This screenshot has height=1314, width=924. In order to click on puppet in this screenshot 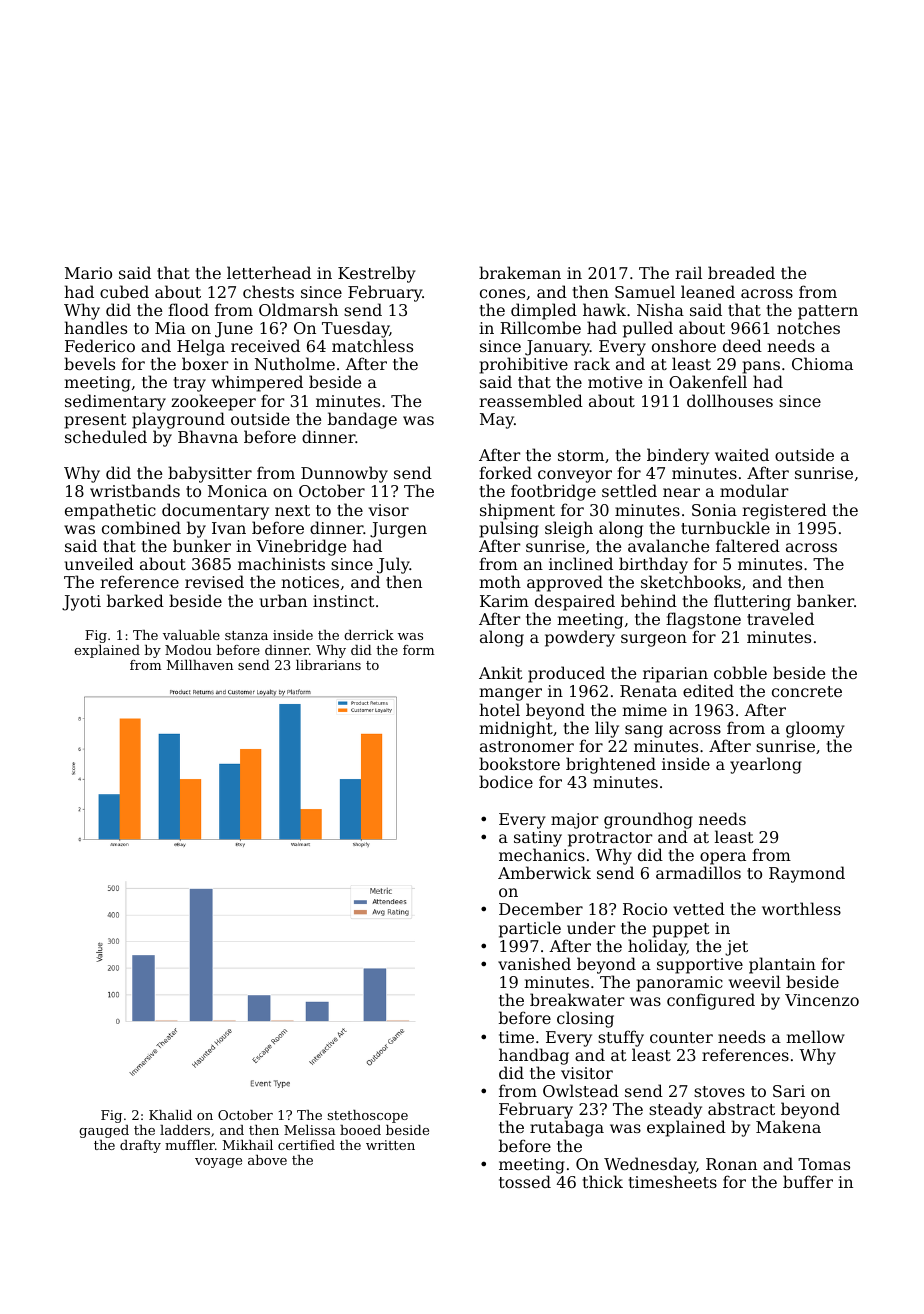, I will do `click(681, 930)`.
